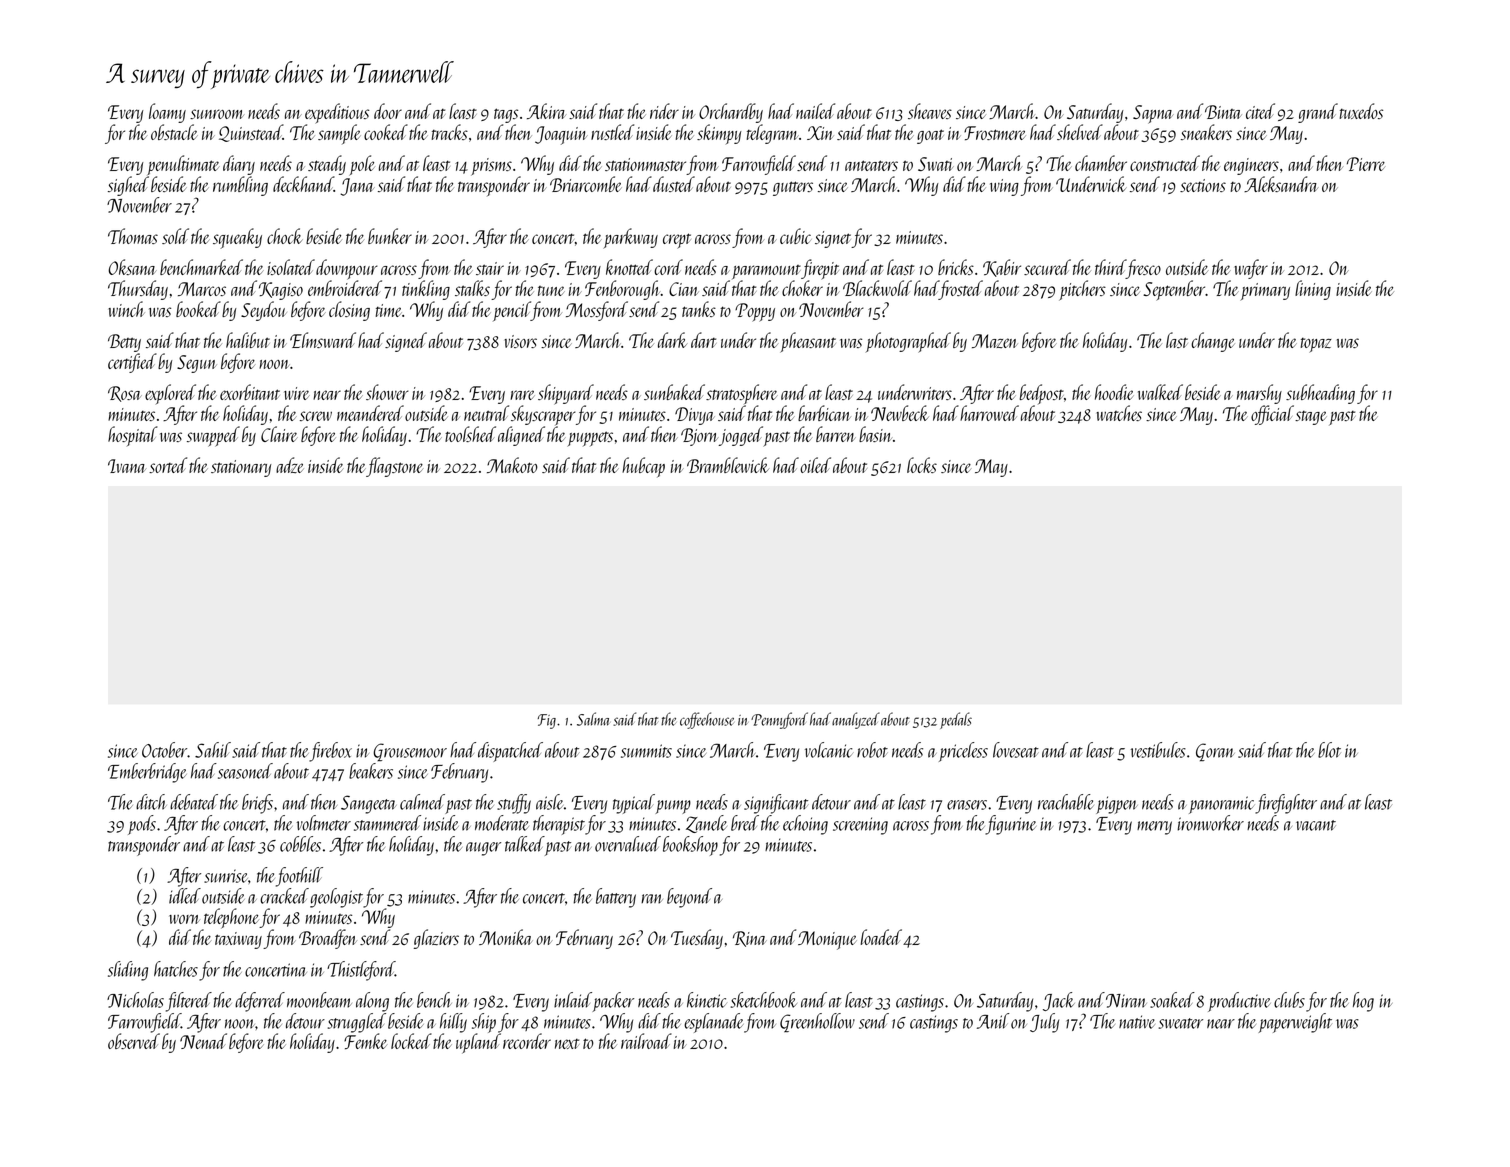 This image has width=1510, height=1167. Describe the element at coordinates (646, 1041) in the image. I see `railroad` at that location.
